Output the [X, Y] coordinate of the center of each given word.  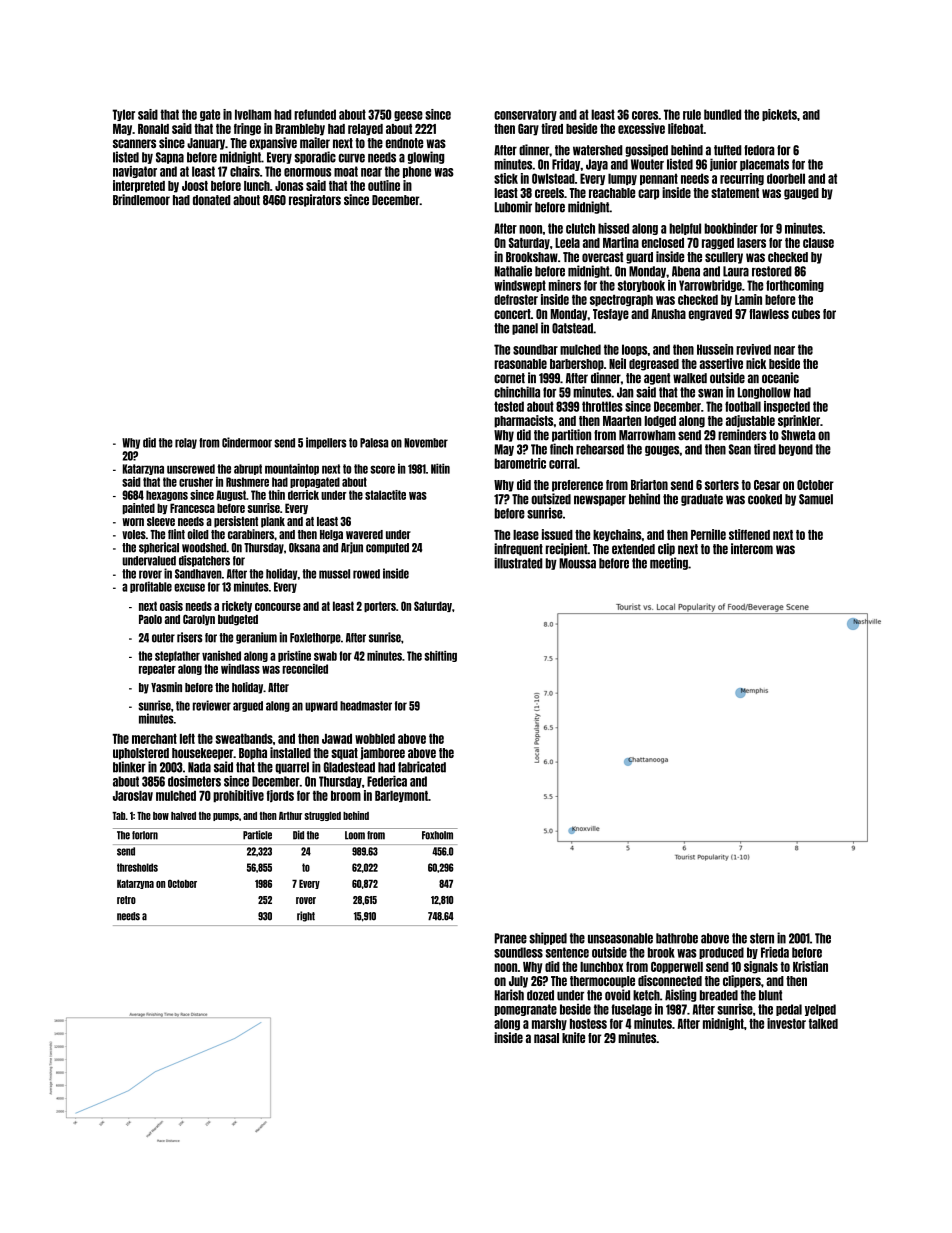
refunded [315, 114]
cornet [509, 378]
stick [506, 178]
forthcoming [795, 286]
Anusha [668, 314]
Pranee [511, 938]
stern [762, 938]
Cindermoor [247, 442]
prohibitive [238, 796]
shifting [440, 656]
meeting [669, 563]
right [306, 916]
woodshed [204, 548]
